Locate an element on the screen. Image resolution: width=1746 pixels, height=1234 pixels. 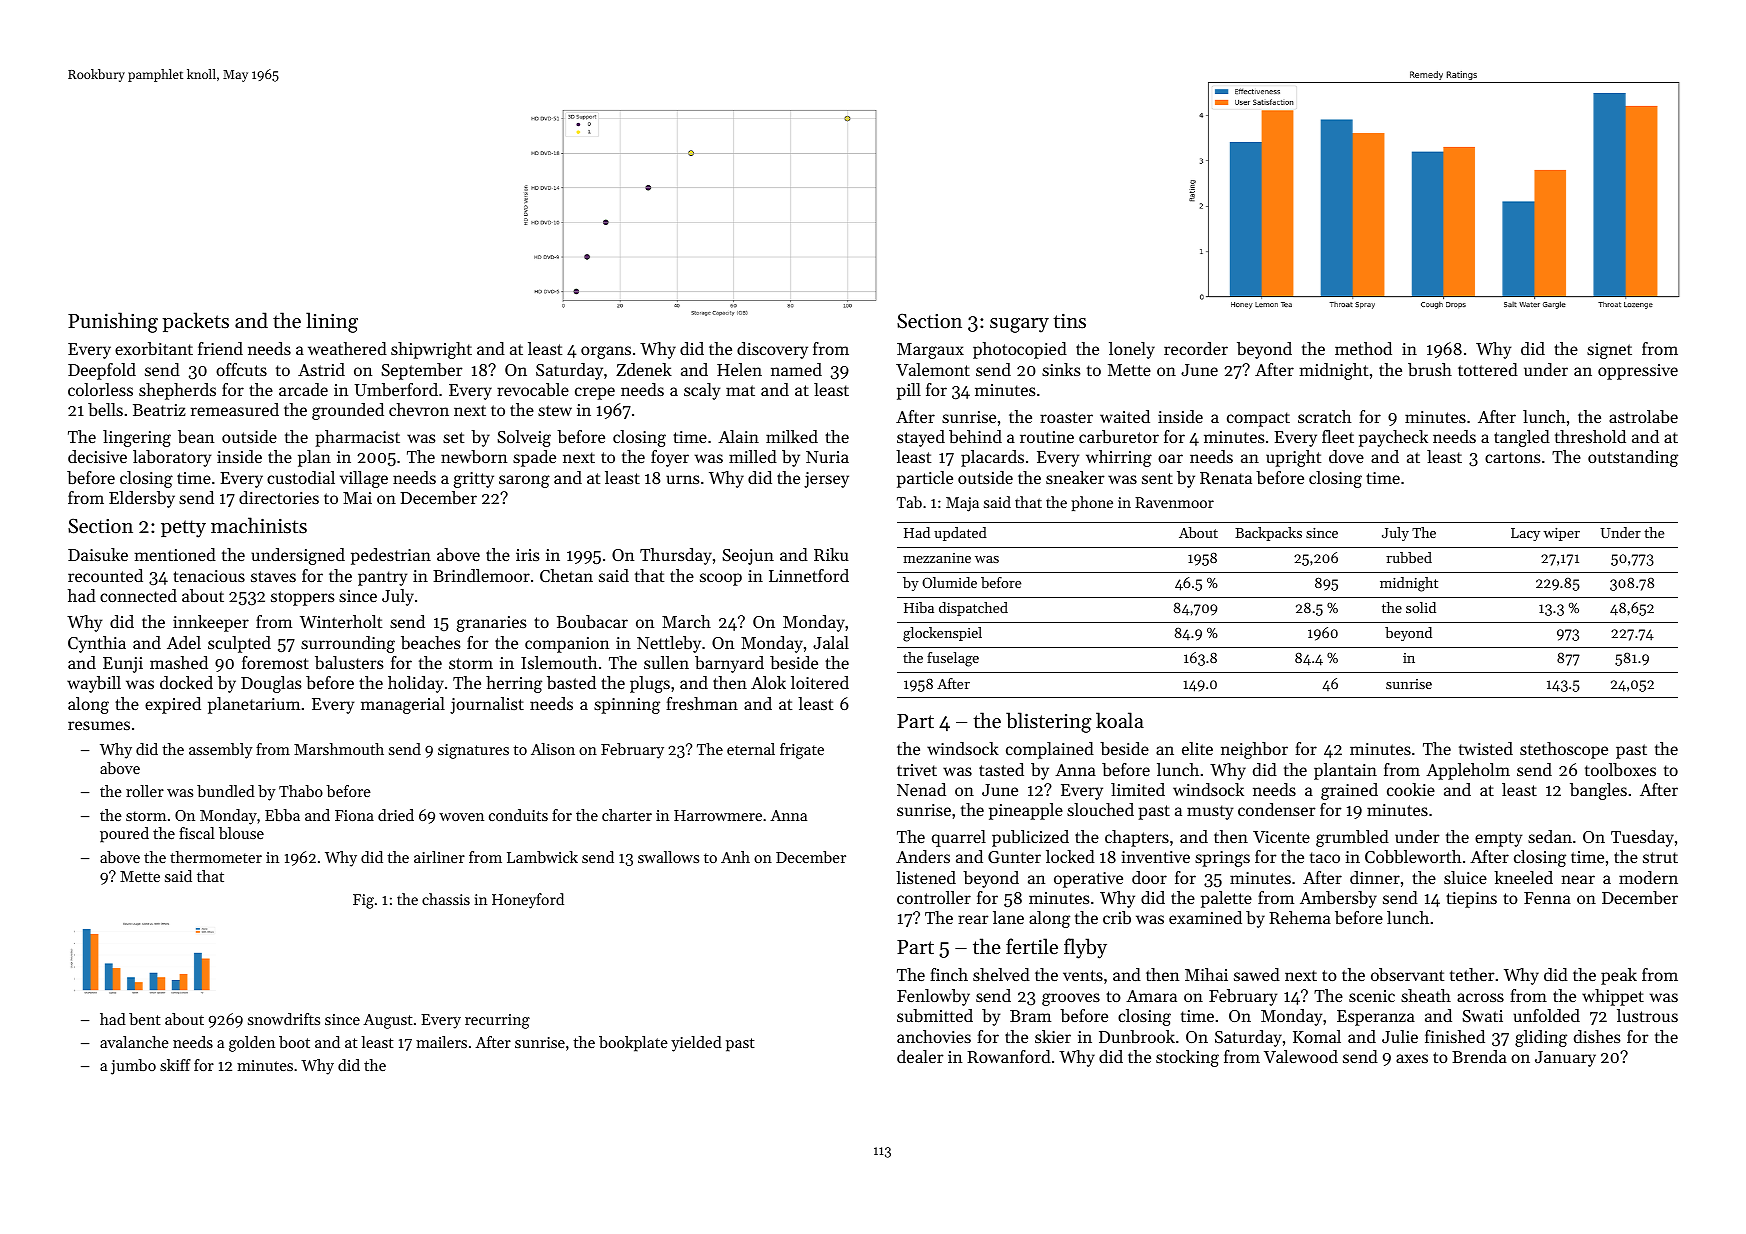
discovery is located at coordinates (772, 350).
